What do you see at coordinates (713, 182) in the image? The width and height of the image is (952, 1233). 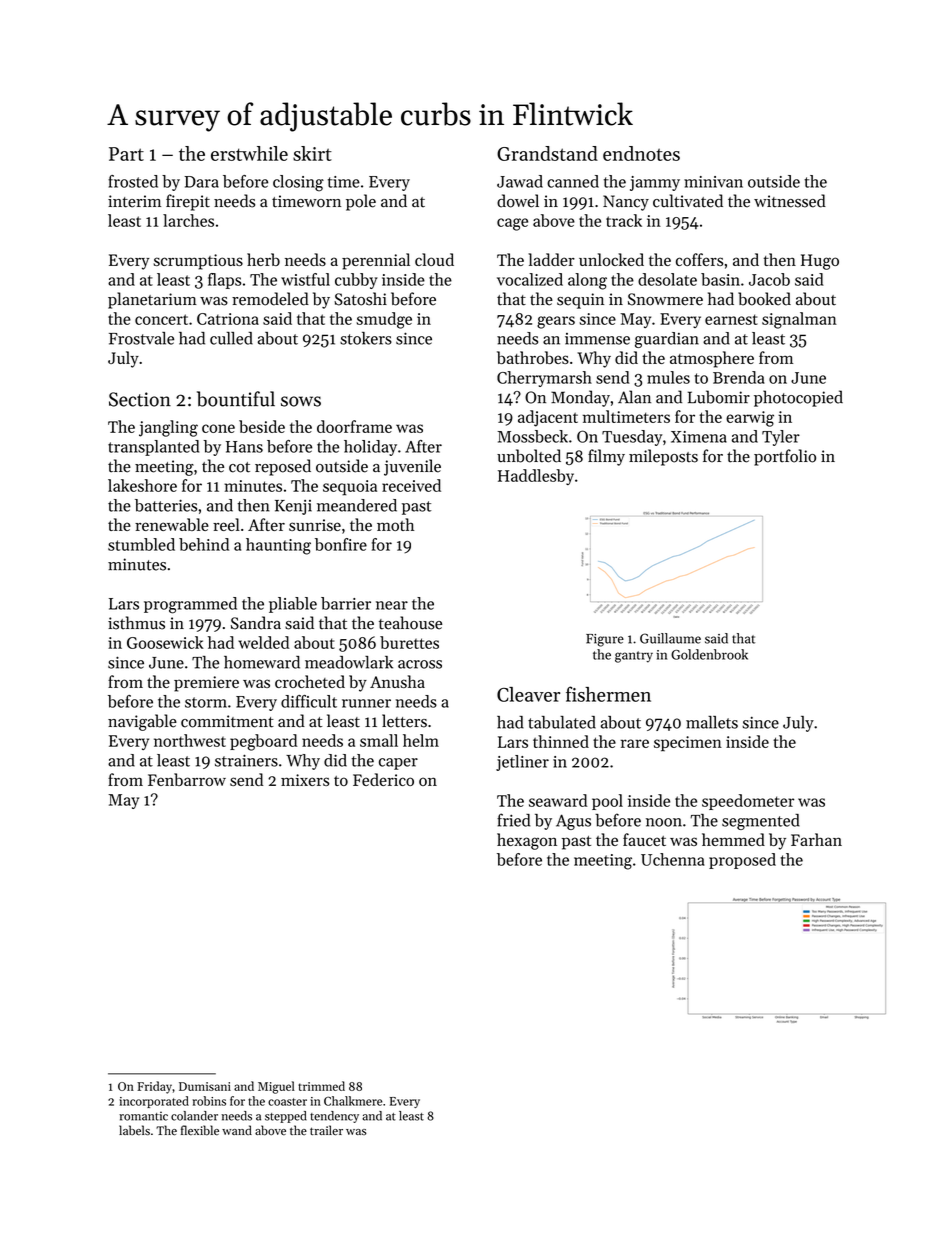 I see `minivan` at bounding box center [713, 182].
